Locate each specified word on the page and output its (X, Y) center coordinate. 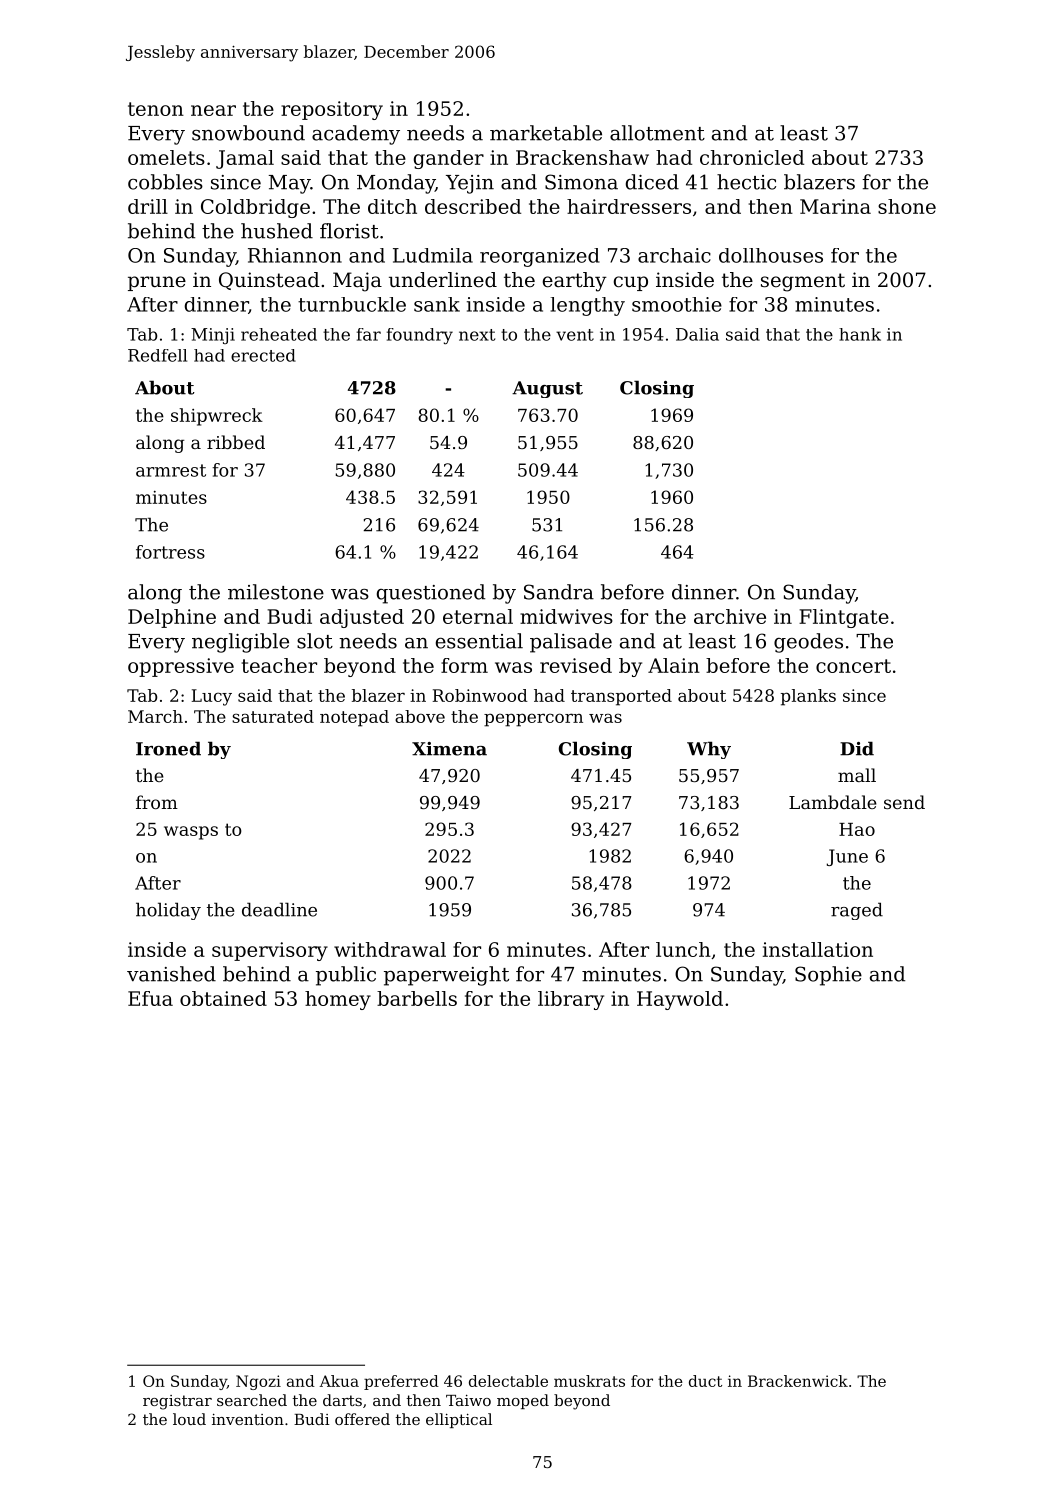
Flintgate (844, 618)
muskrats (589, 1381)
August (547, 389)
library (571, 1000)
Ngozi (258, 1382)
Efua (150, 998)
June (847, 857)
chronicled (752, 157)
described (473, 206)
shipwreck (217, 417)
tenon (156, 109)
